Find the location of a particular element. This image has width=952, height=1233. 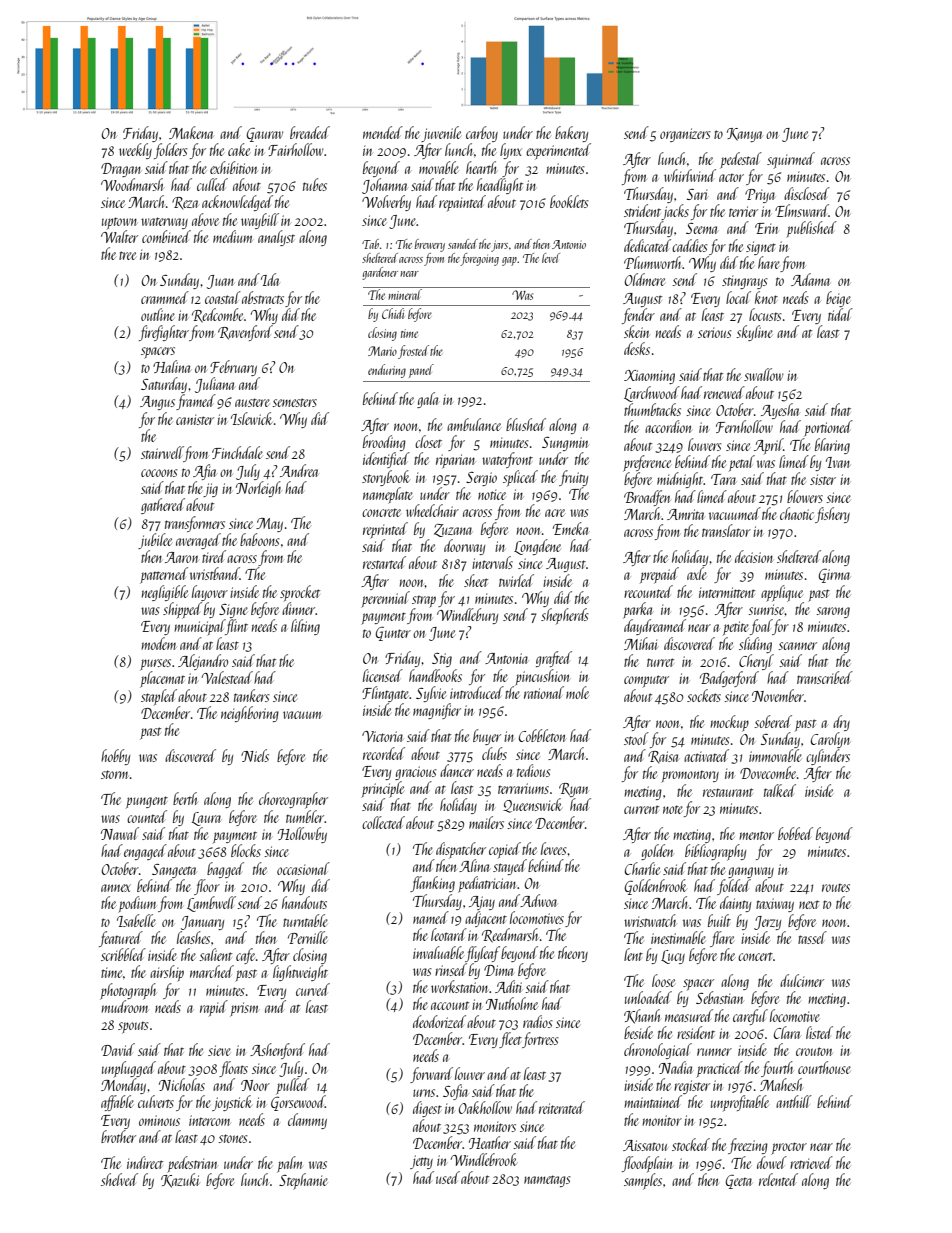

organizers is located at coordinates (685, 135).
